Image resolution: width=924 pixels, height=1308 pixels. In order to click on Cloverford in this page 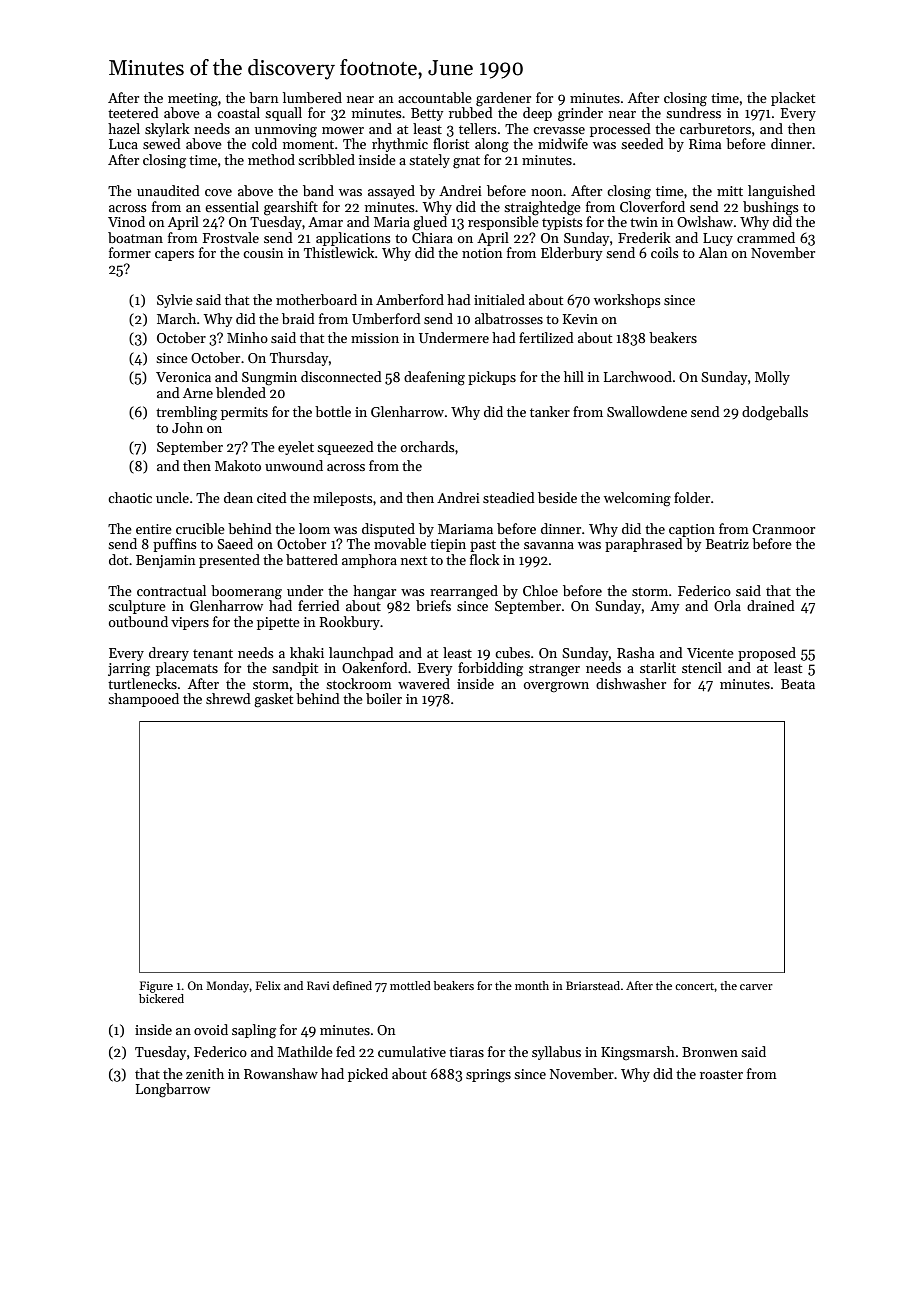, I will do `click(652, 206)`.
